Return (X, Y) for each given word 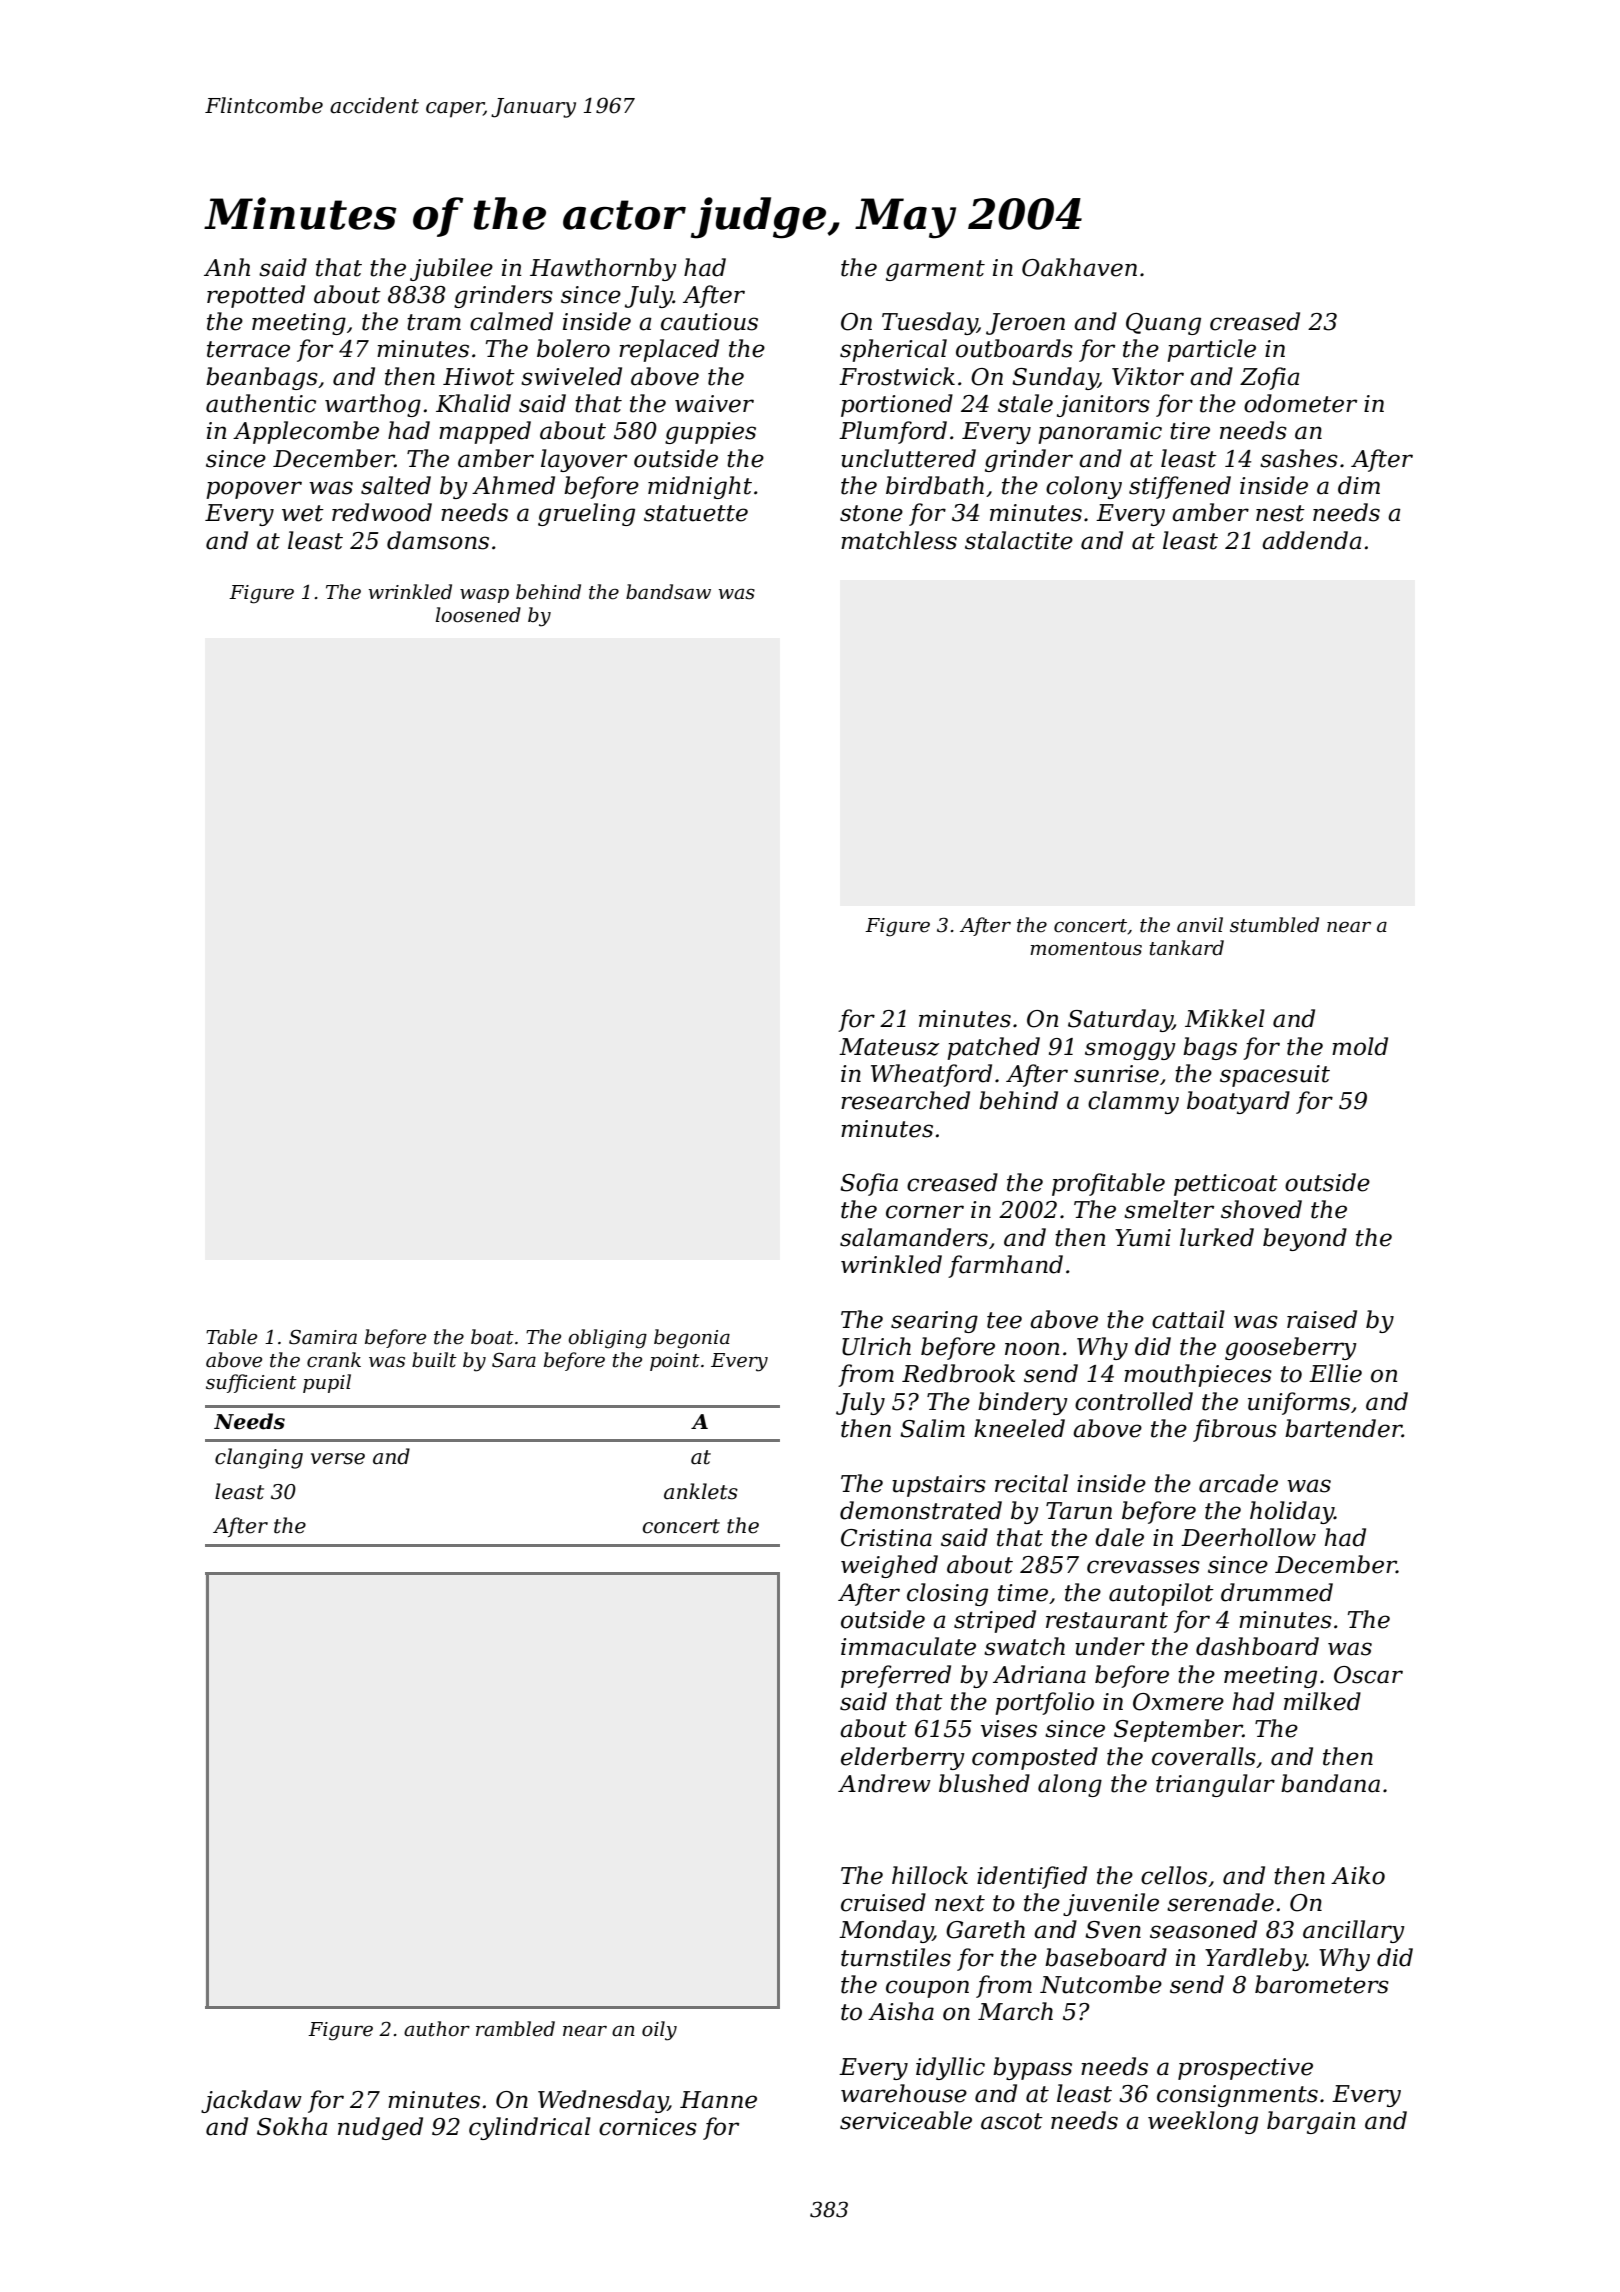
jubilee (451, 269)
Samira (323, 1337)
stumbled (1274, 925)
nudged (380, 2128)
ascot (1012, 2121)
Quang (1163, 324)
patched (993, 1048)
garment (935, 270)
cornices (648, 2127)
